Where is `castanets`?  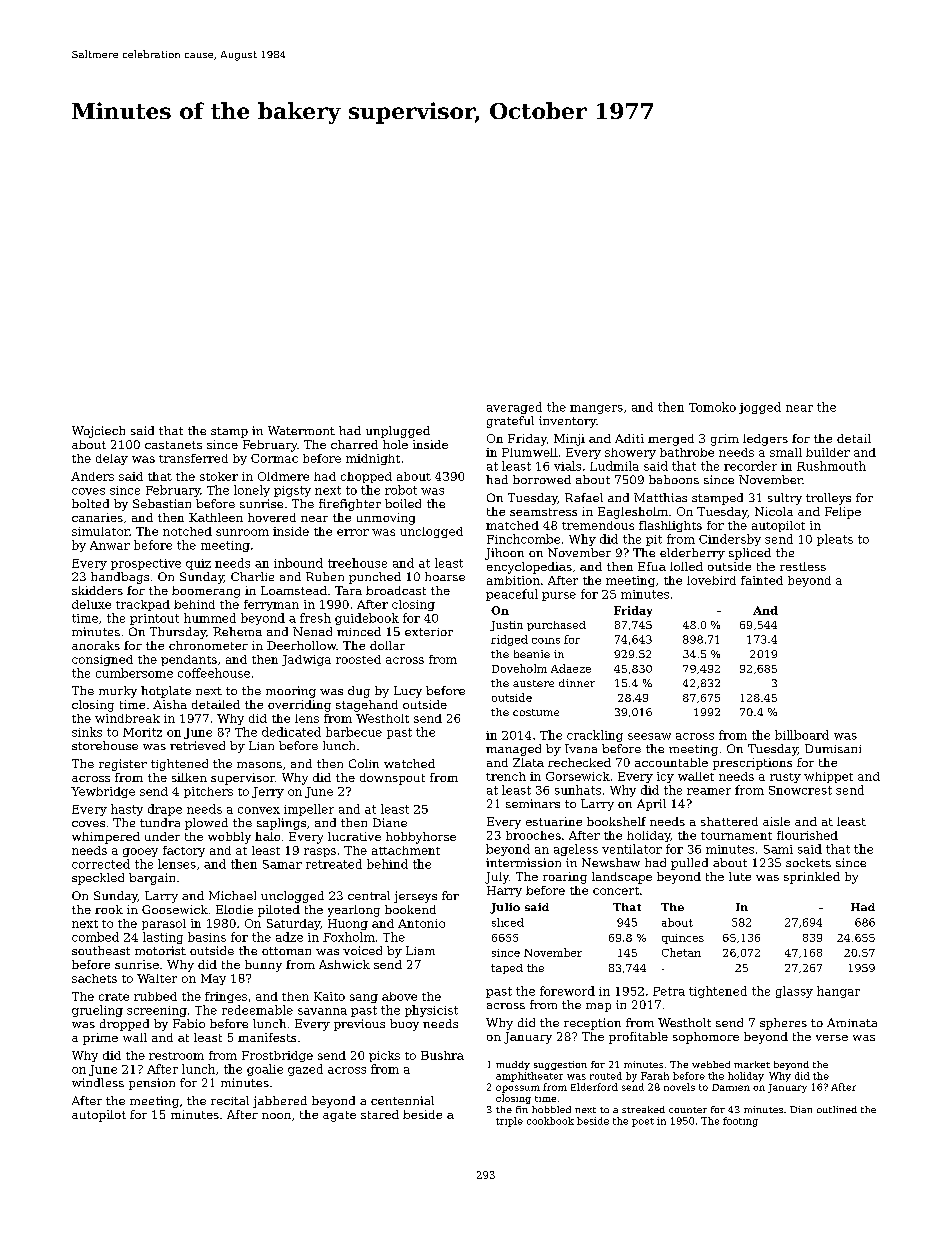
castanets is located at coordinates (173, 445).
